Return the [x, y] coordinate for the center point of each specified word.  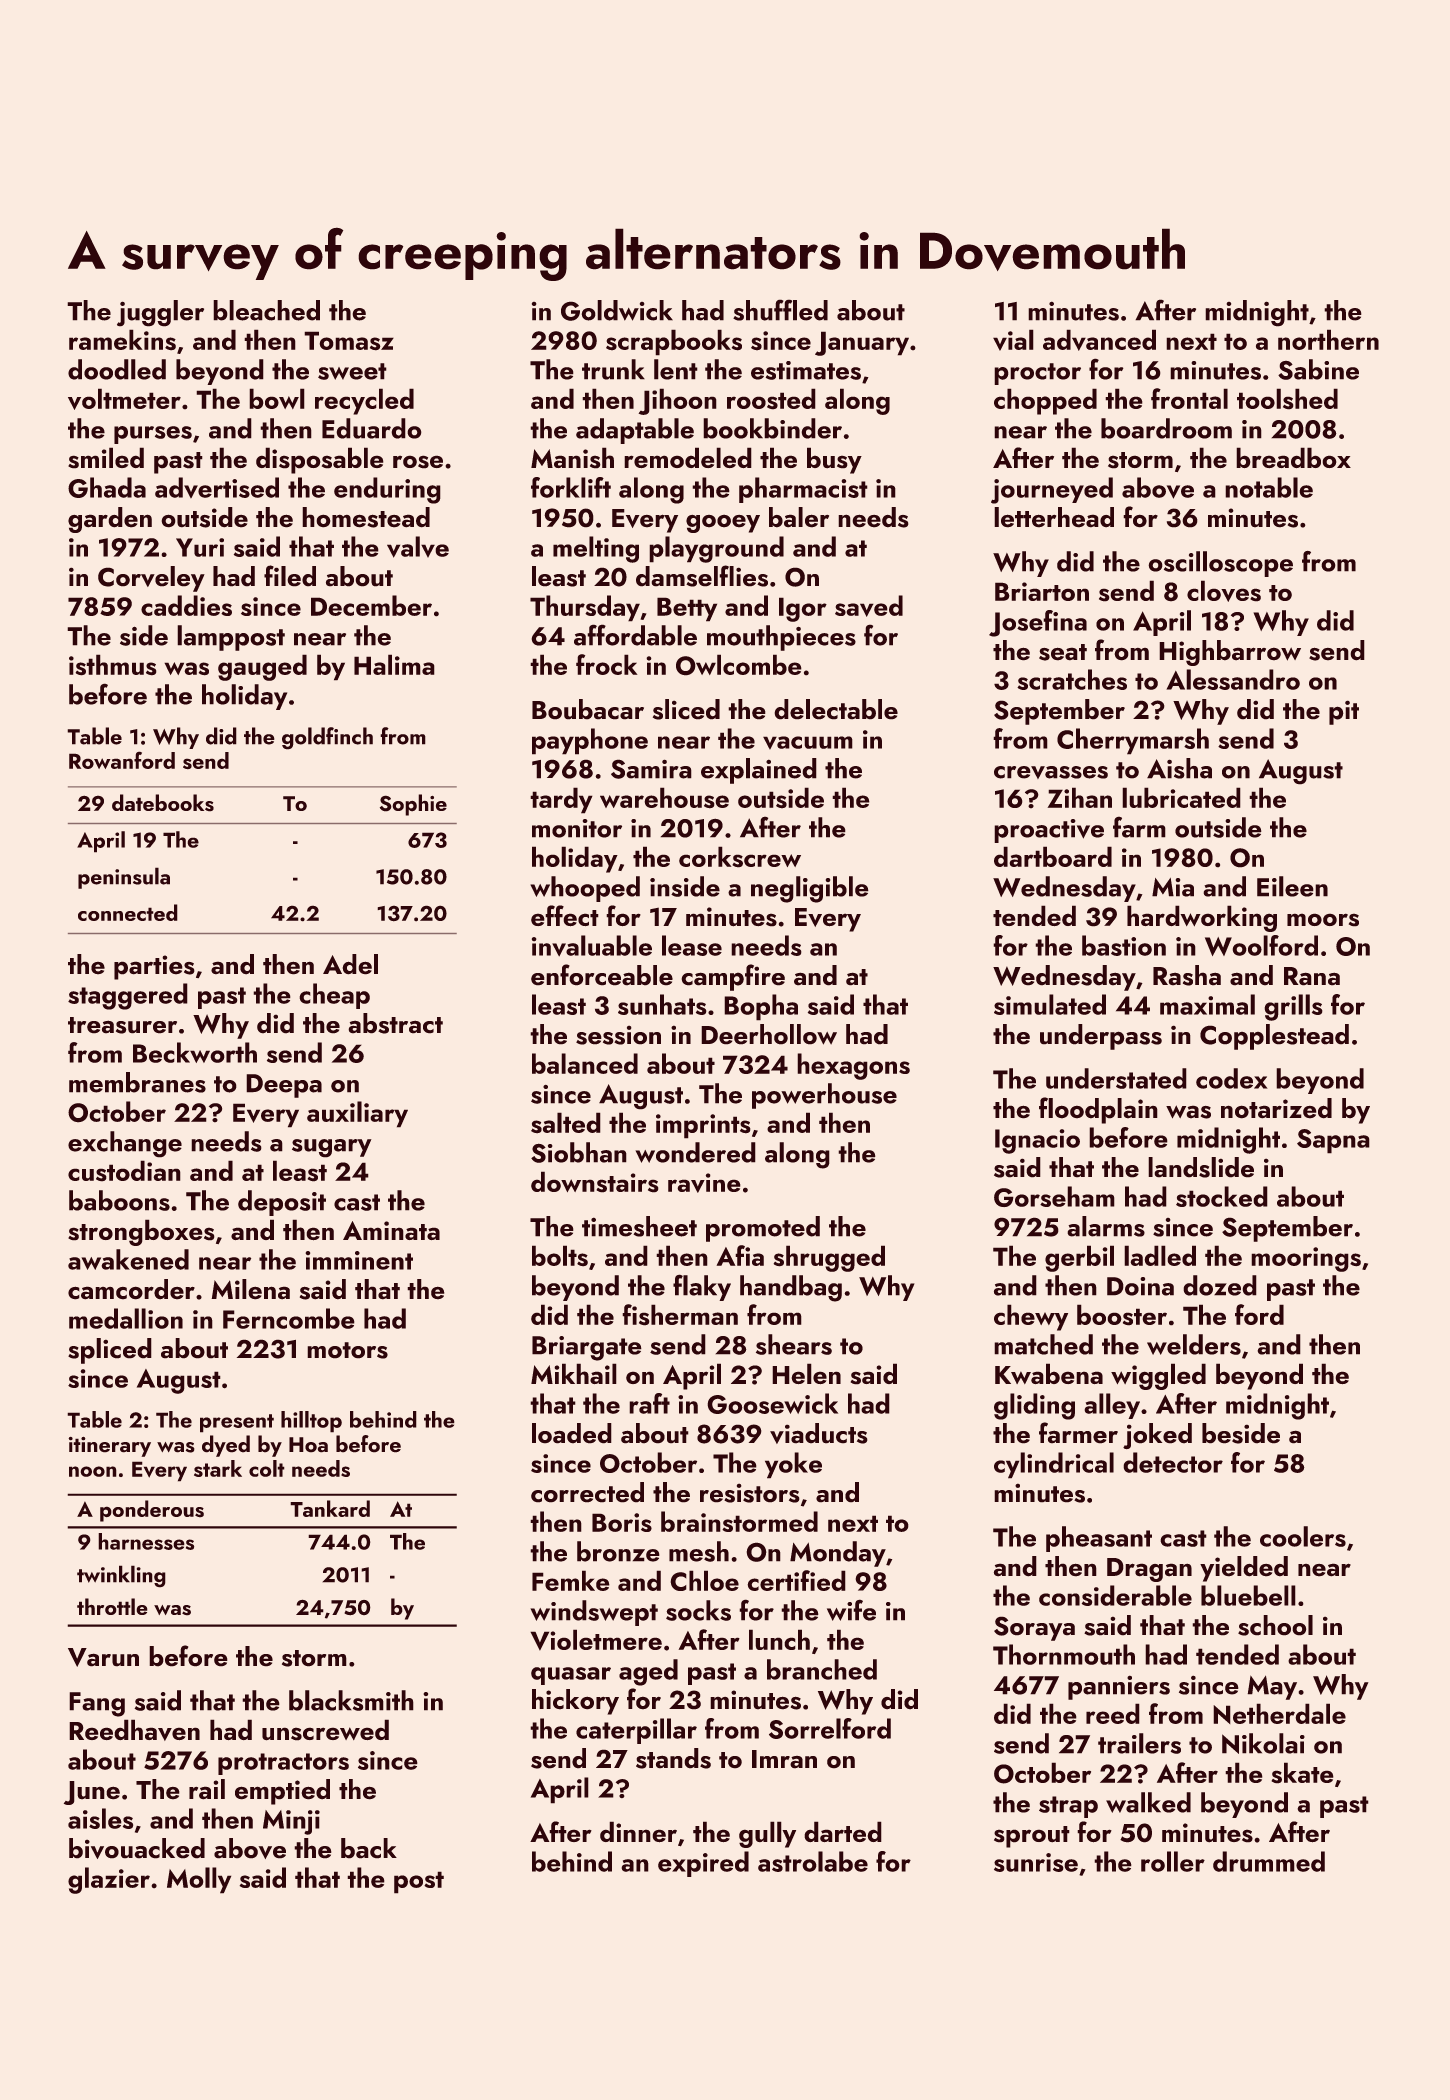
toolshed [1287, 399]
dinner [638, 1832]
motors [348, 1350]
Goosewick [773, 1403]
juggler [160, 313]
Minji [291, 1822]
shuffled [780, 310]
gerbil [1079, 1259]
